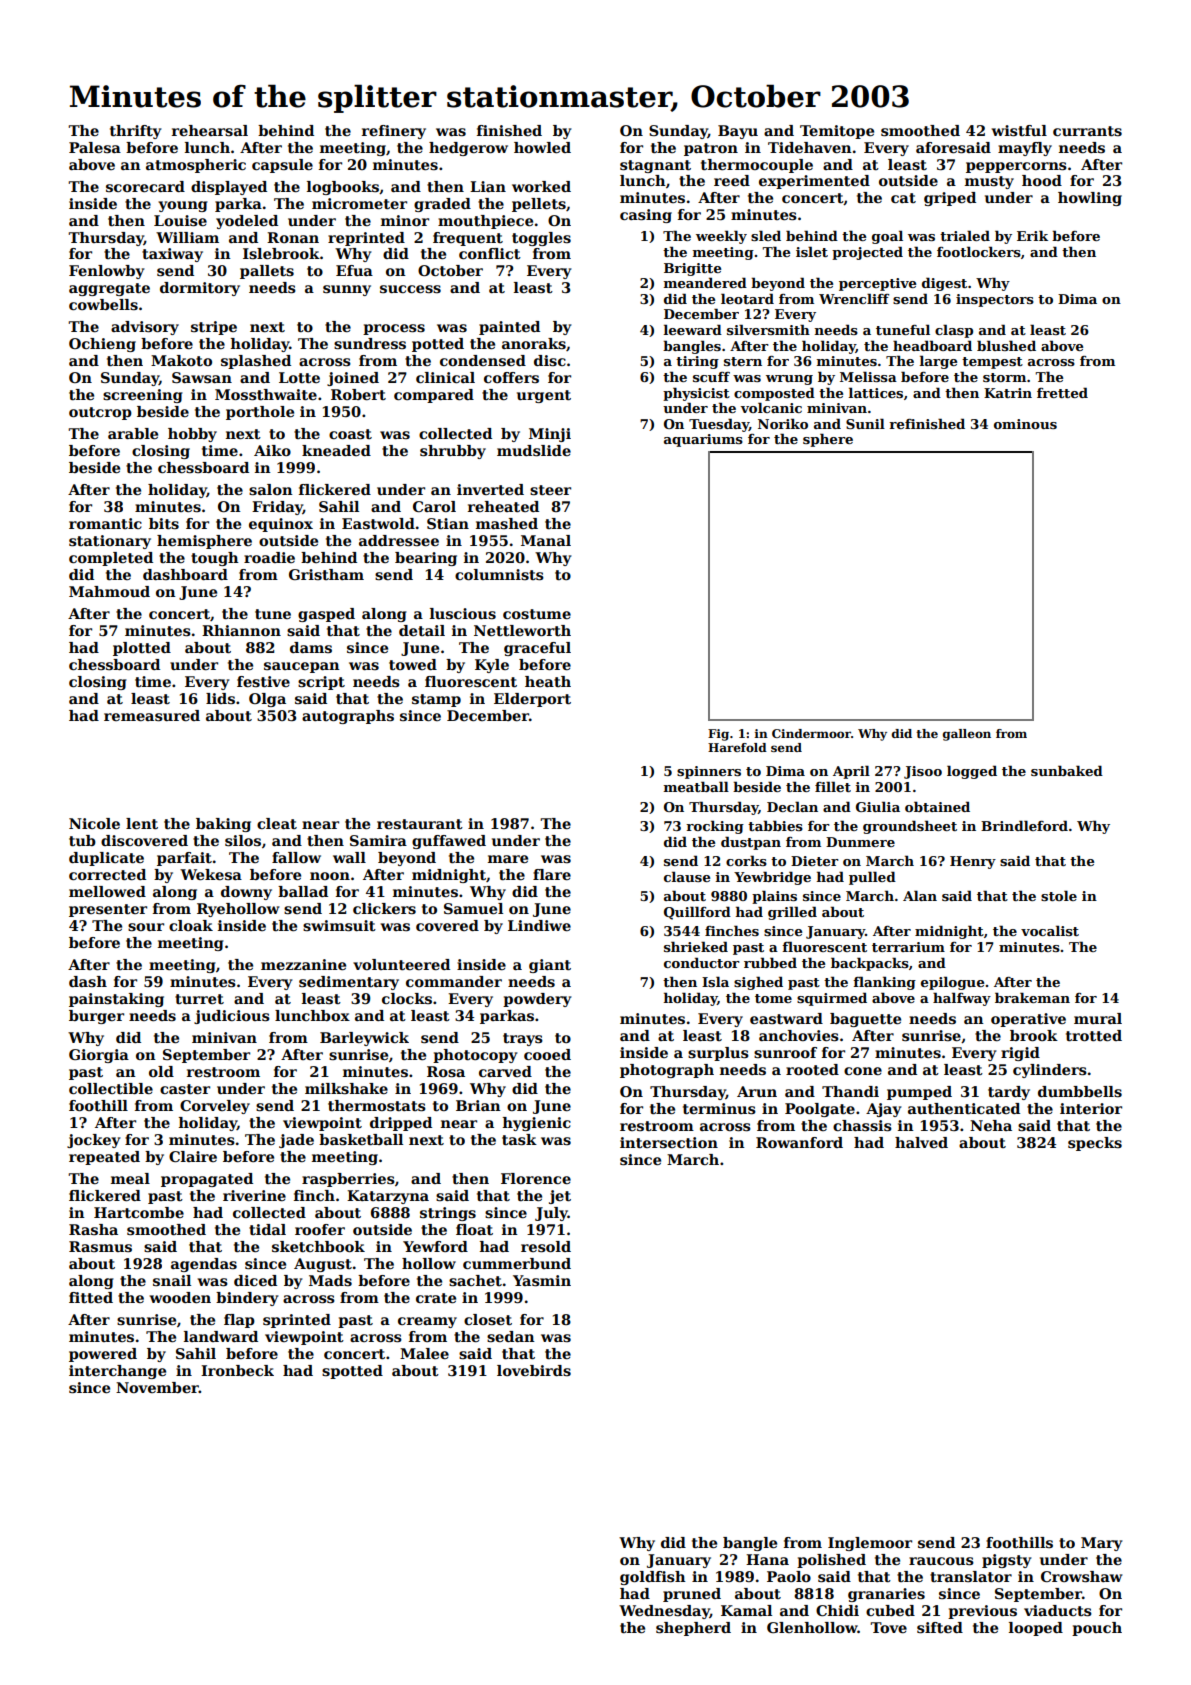 The width and height of the image is (1191, 1685). Describe the element at coordinates (220, 698) in the image. I see `lids` at that location.
